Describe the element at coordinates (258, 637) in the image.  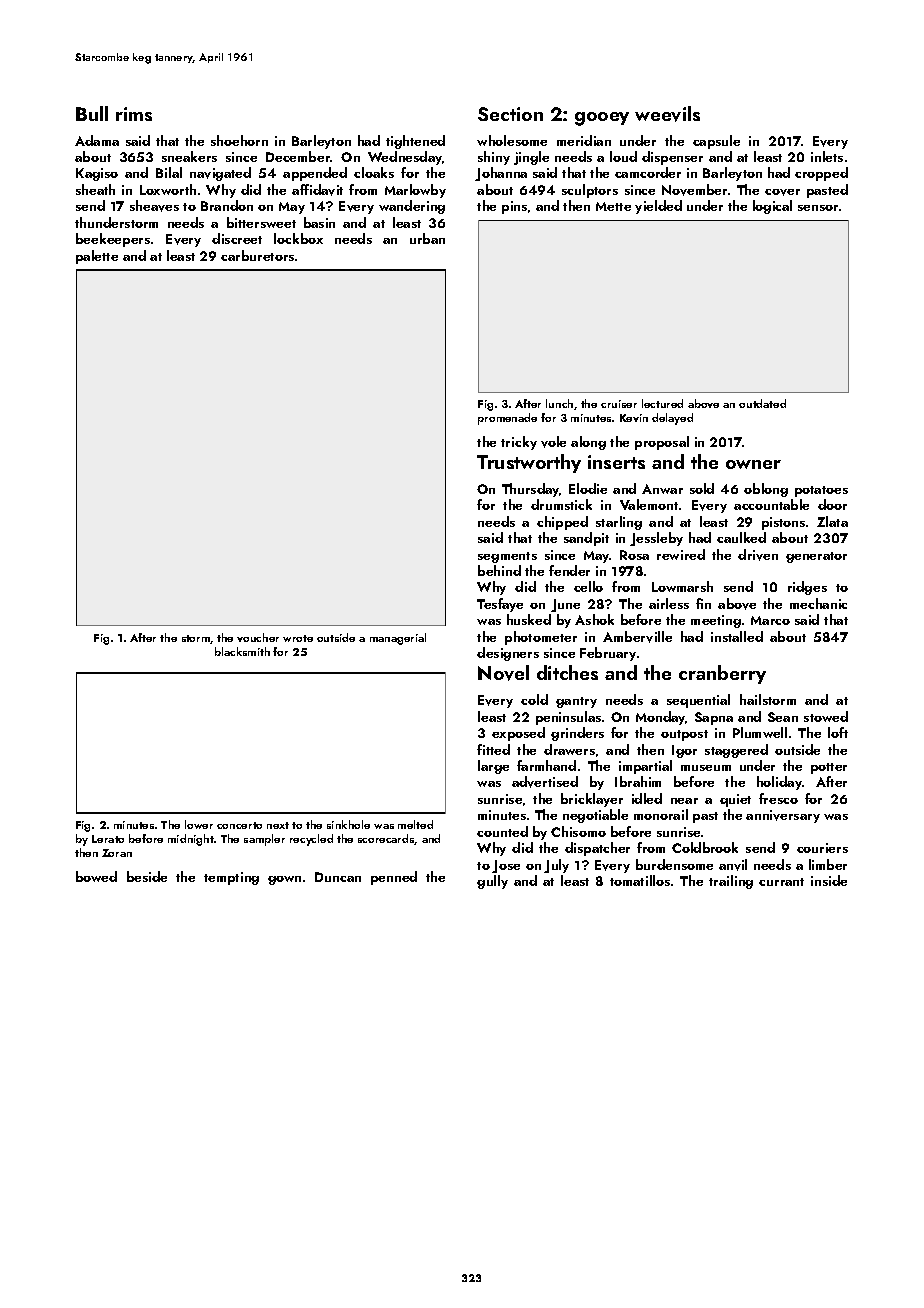
I see `voucher` at that location.
